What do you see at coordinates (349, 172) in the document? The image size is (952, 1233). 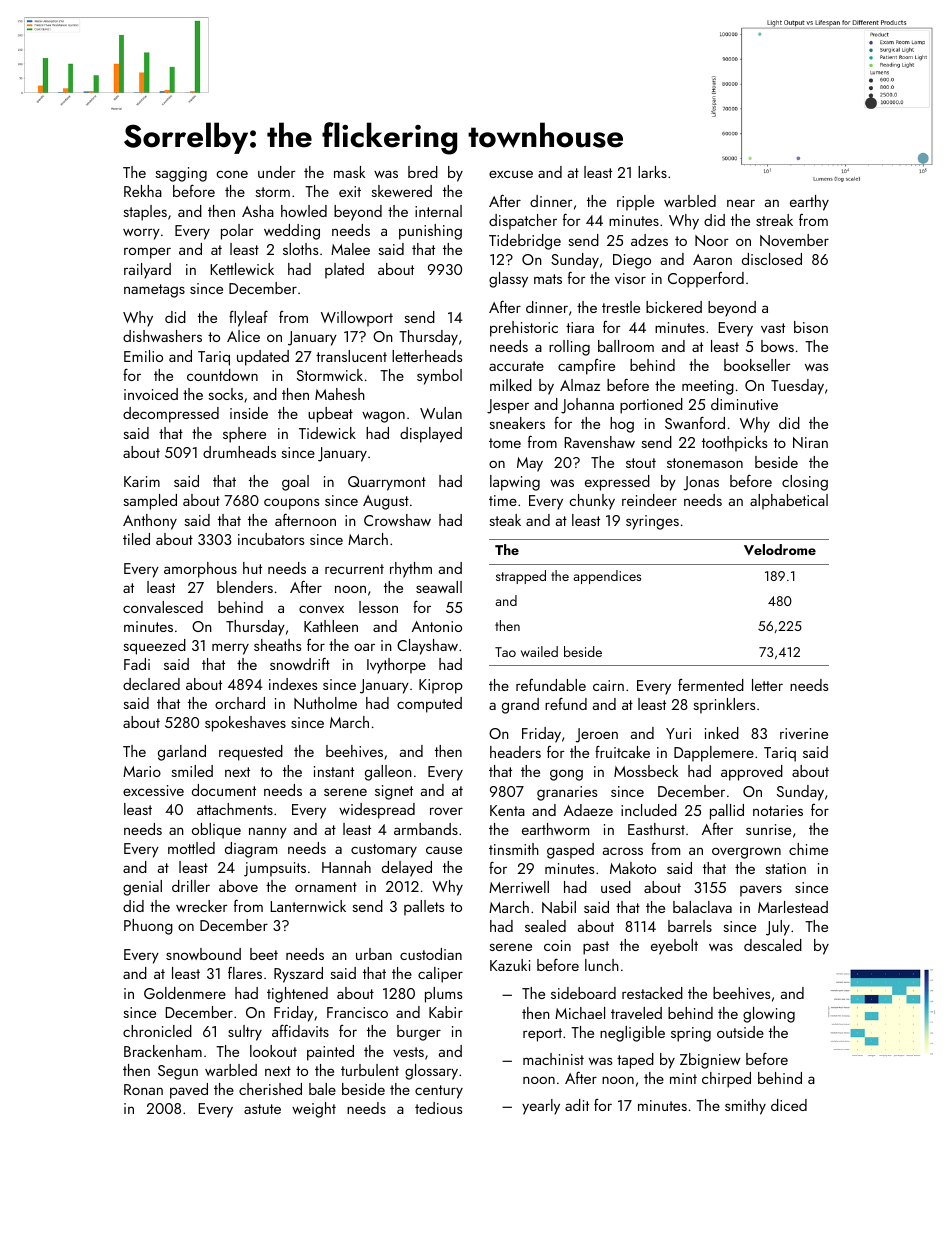 I see `mask` at bounding box center [349, 172].
